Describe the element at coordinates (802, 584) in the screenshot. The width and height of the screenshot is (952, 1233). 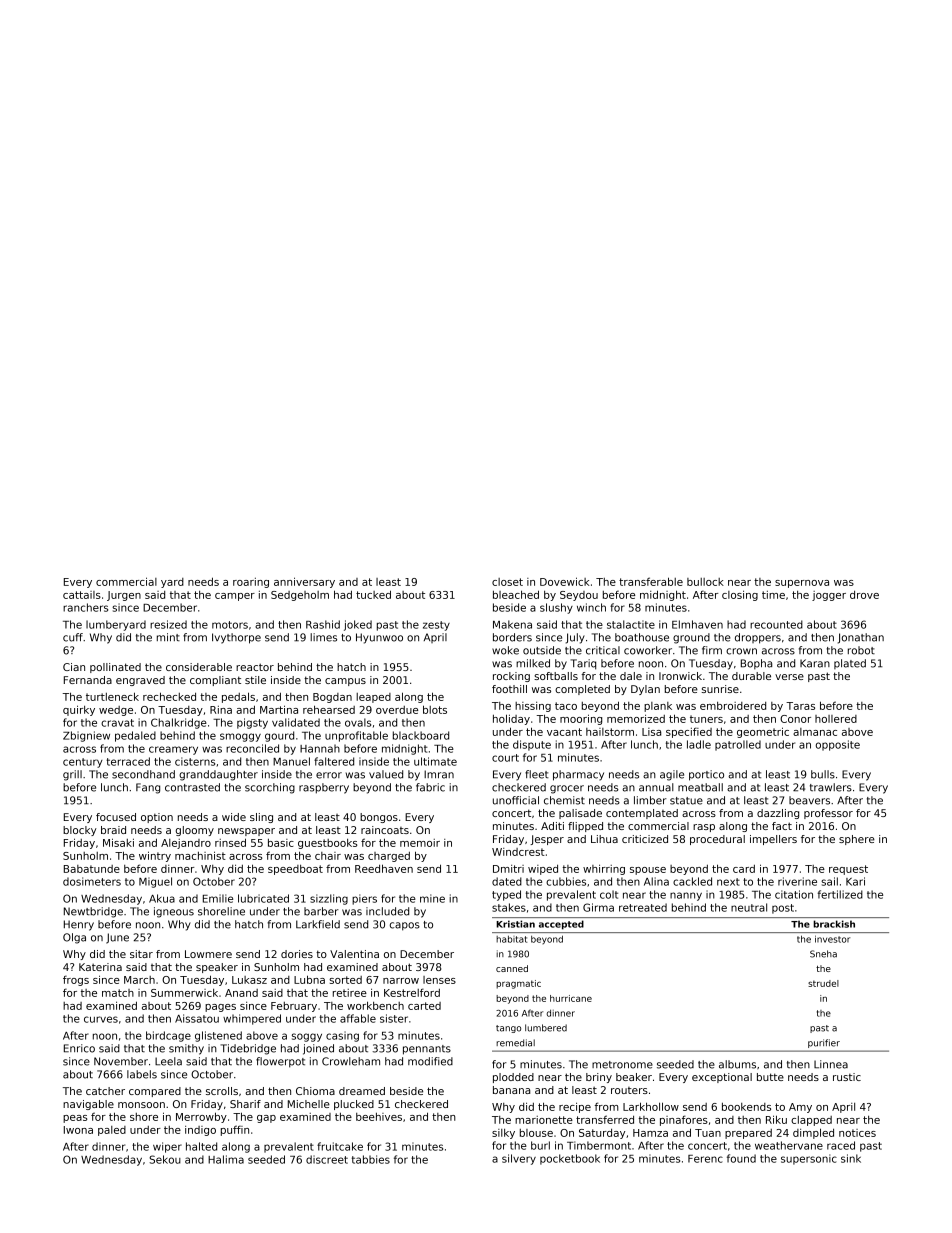
I see `supernova` at that location.
